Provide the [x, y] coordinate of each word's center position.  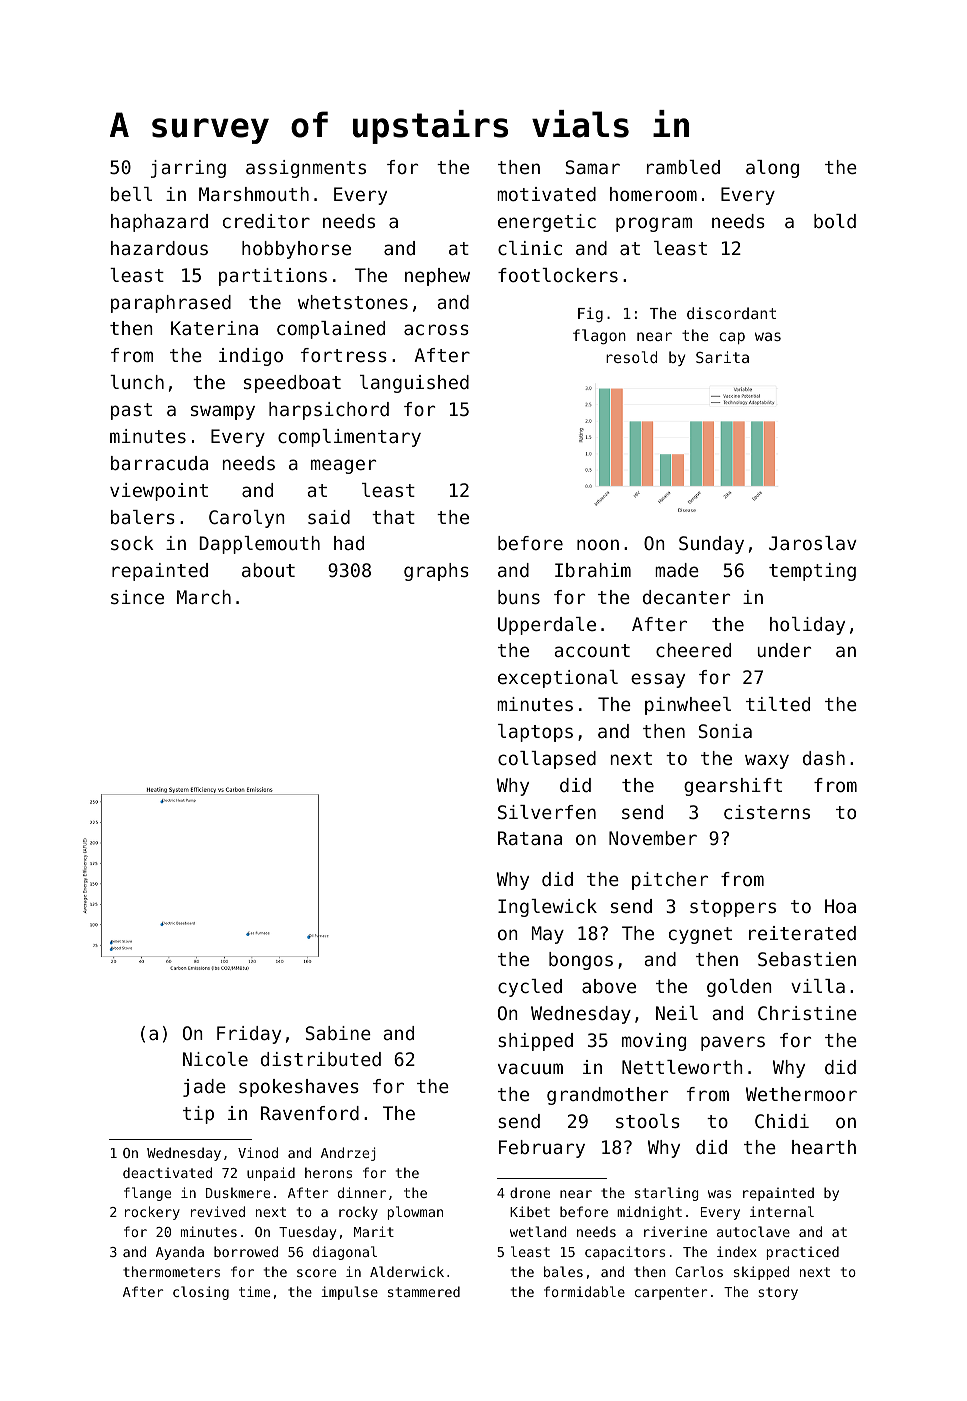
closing [201, 1293]
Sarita [722, 357]
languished [414, 384]
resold [631, 357]
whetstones [353, 302]
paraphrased [171, 304]
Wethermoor [801, 1094]
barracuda [159, 463]
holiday [807, 626]
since [137, 597]
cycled [530, 988]
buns [519, 597]
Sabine [338, 1033]
